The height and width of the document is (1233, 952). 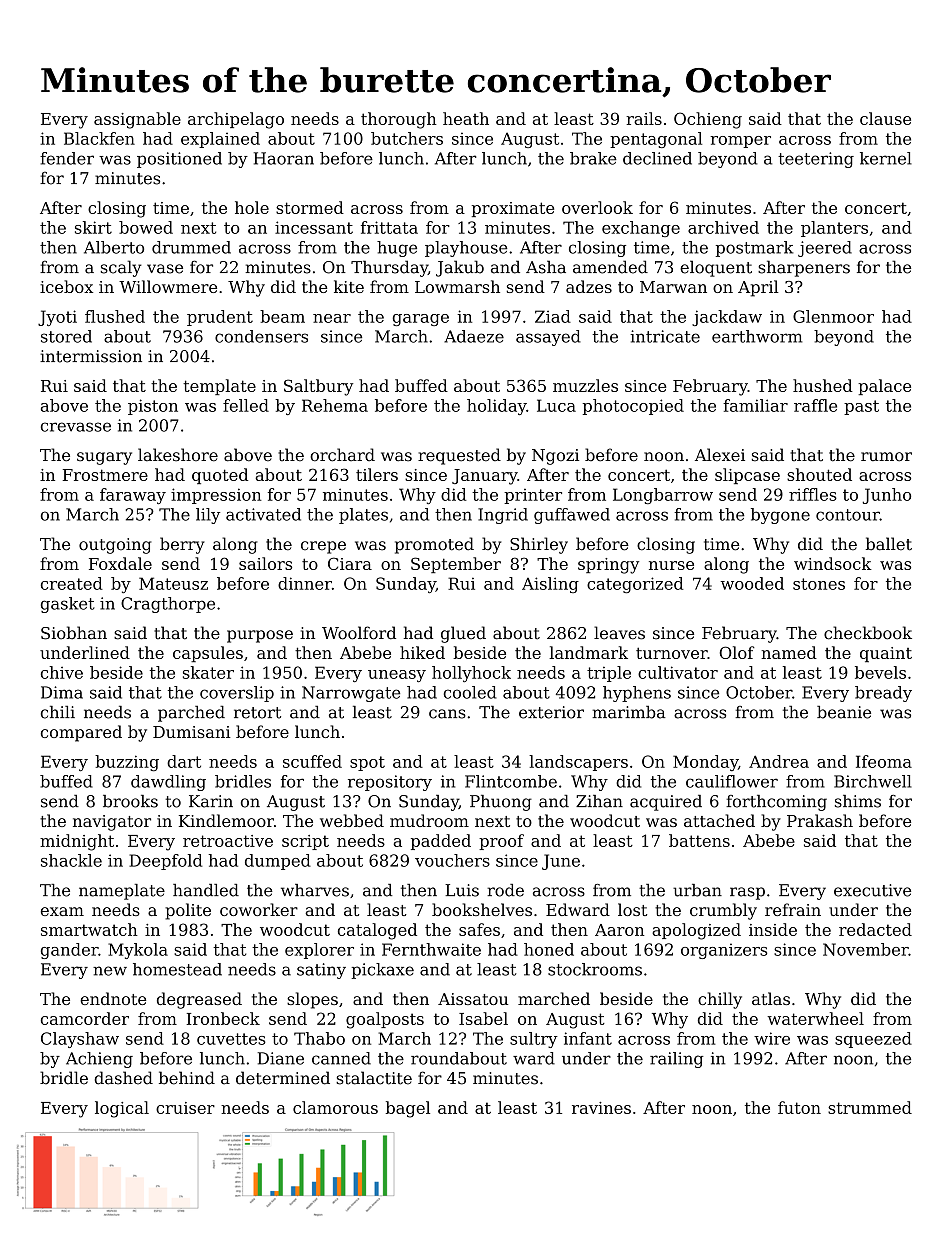 I want to click on sailors, so click(x=265, y=563).
